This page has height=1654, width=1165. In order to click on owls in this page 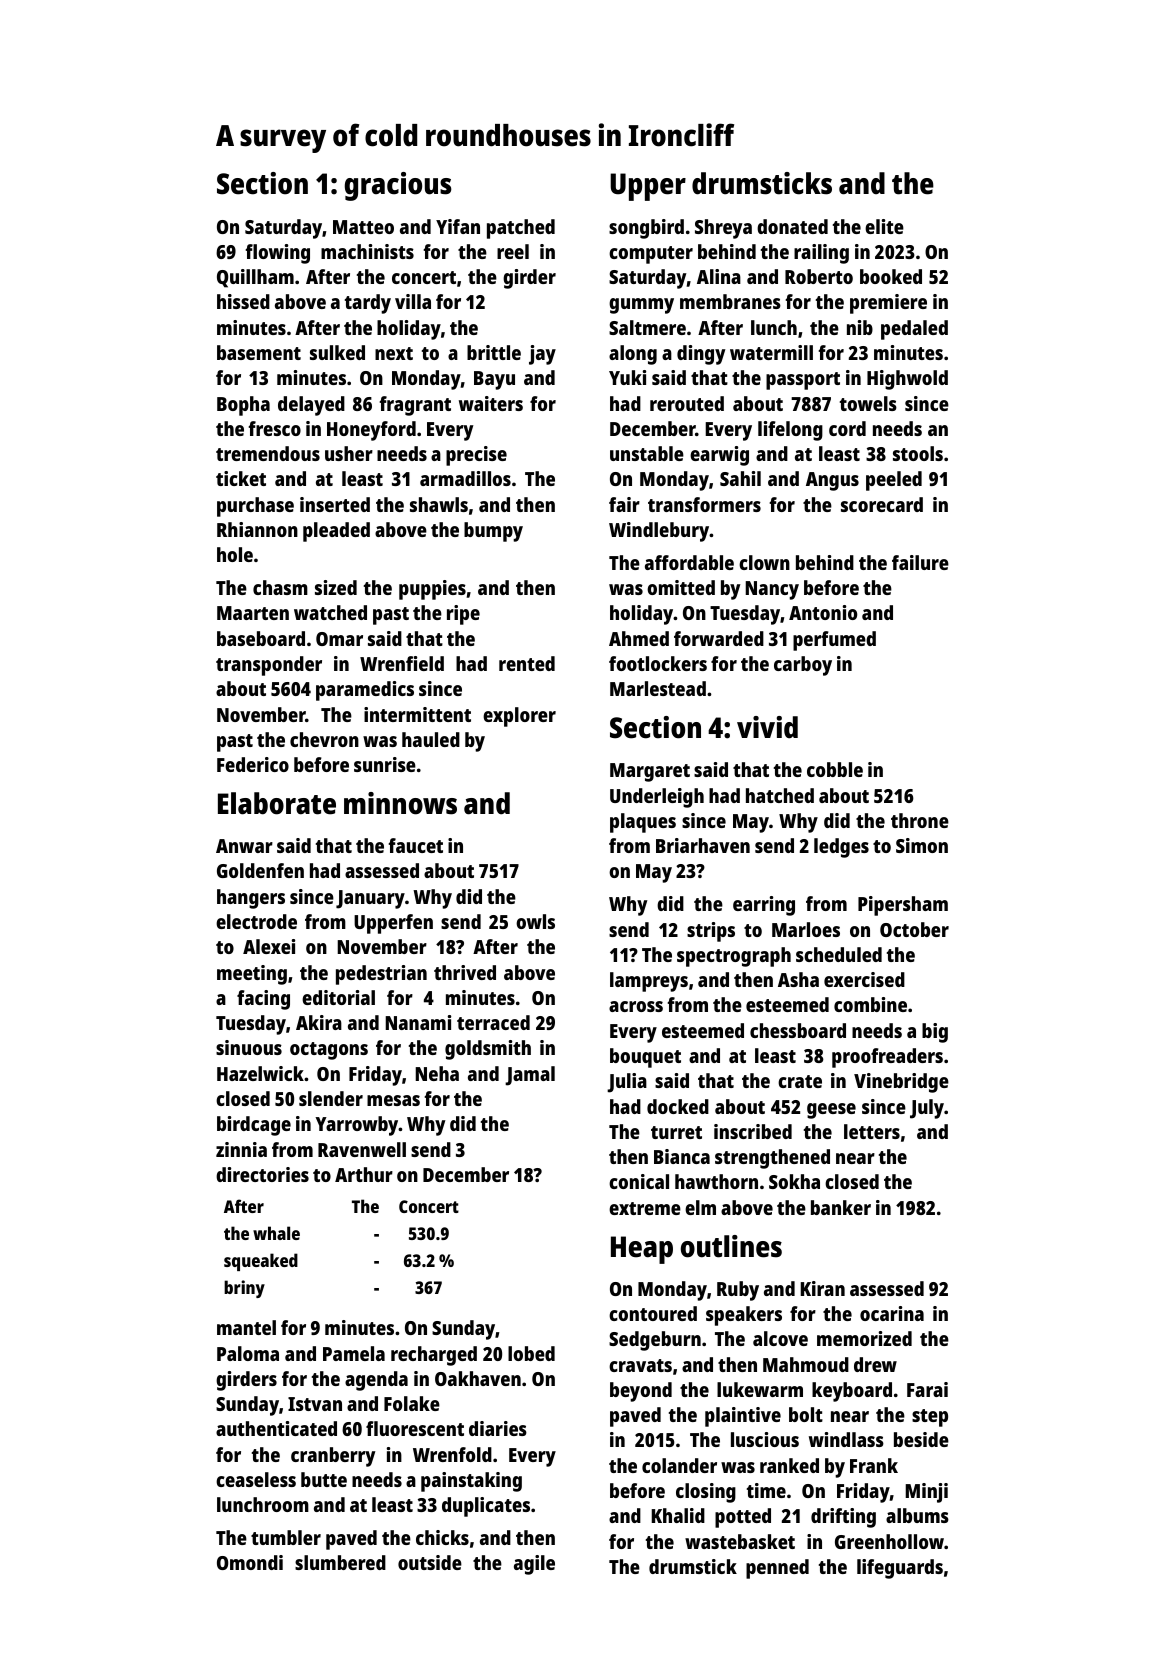, I will do `click(535, 921)`.
